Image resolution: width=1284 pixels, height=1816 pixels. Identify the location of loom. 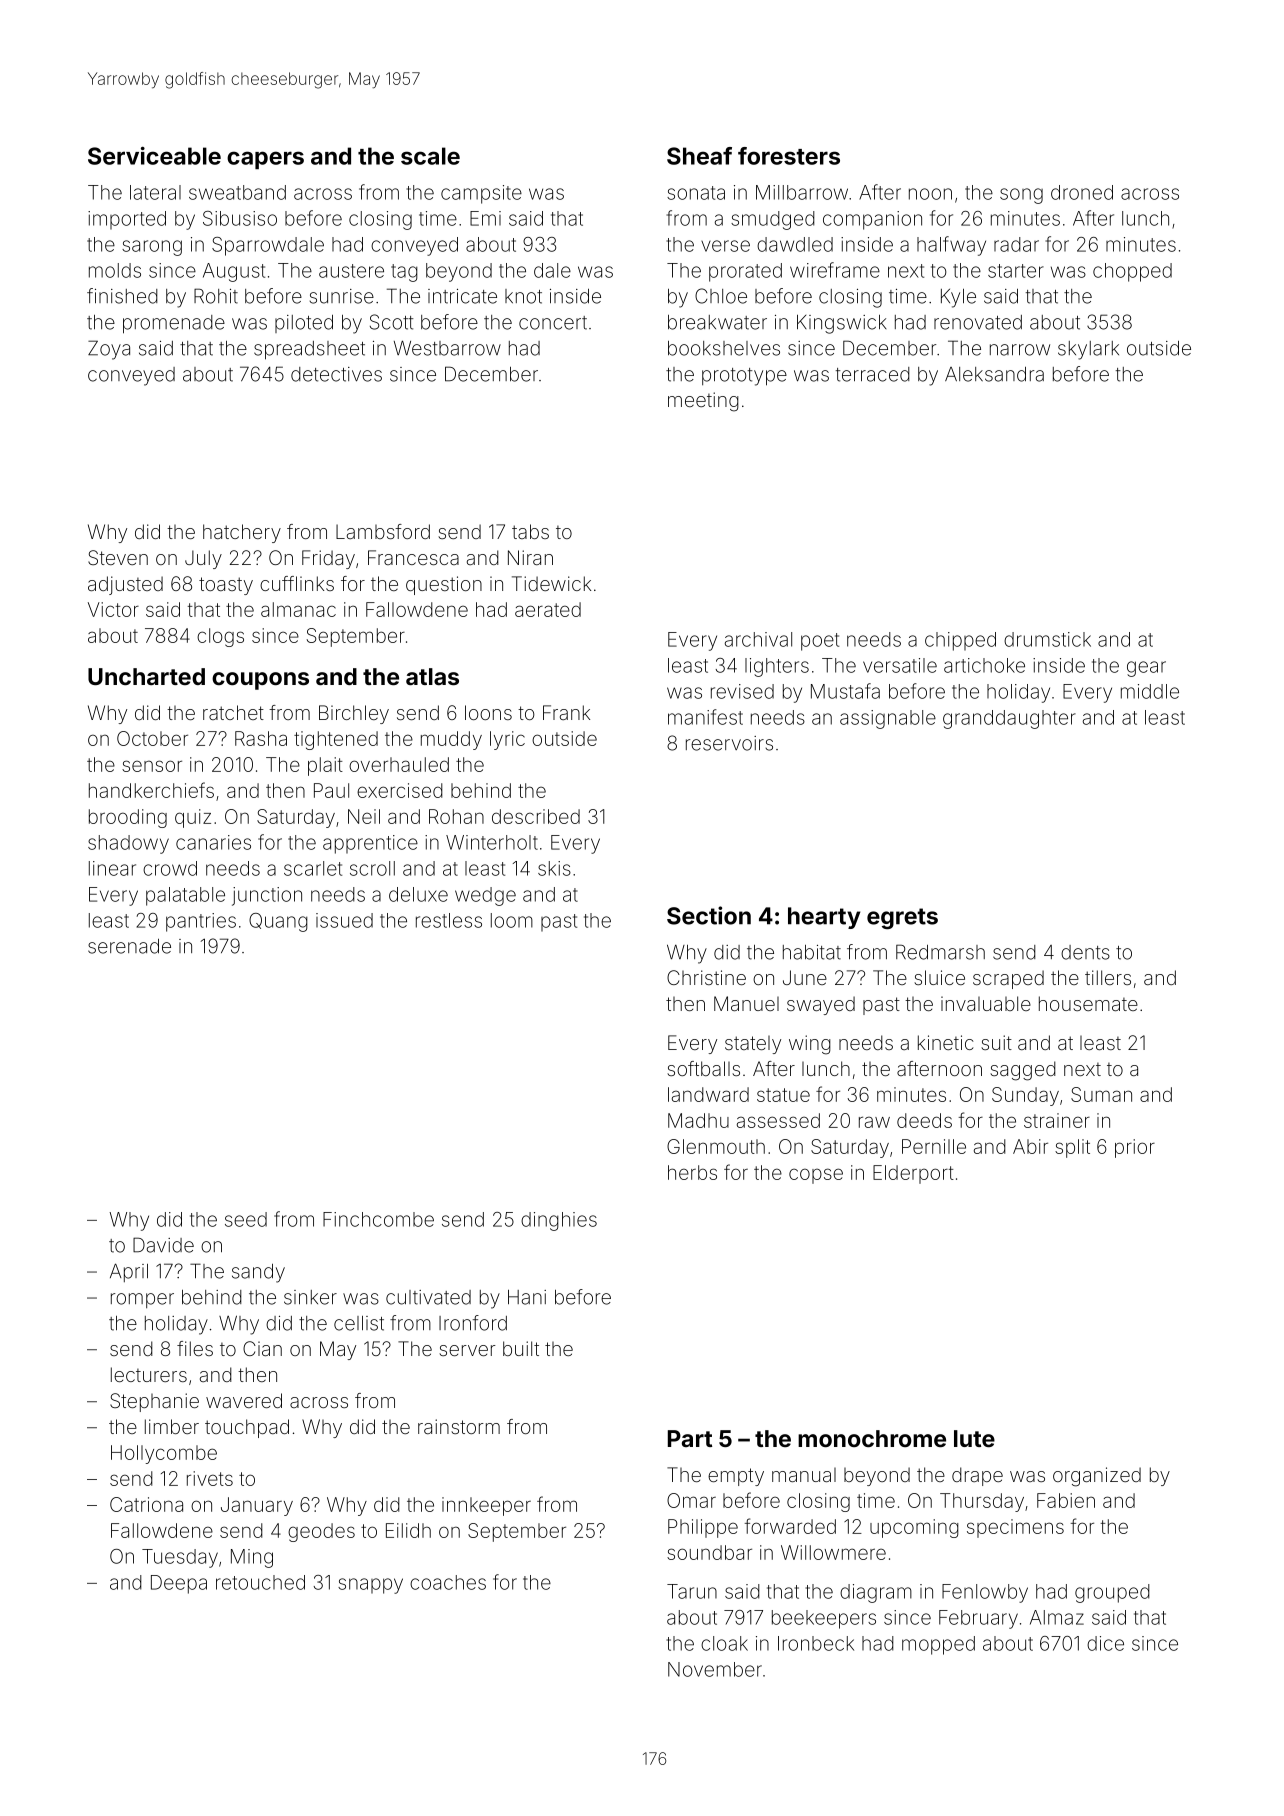
(512, 920).
